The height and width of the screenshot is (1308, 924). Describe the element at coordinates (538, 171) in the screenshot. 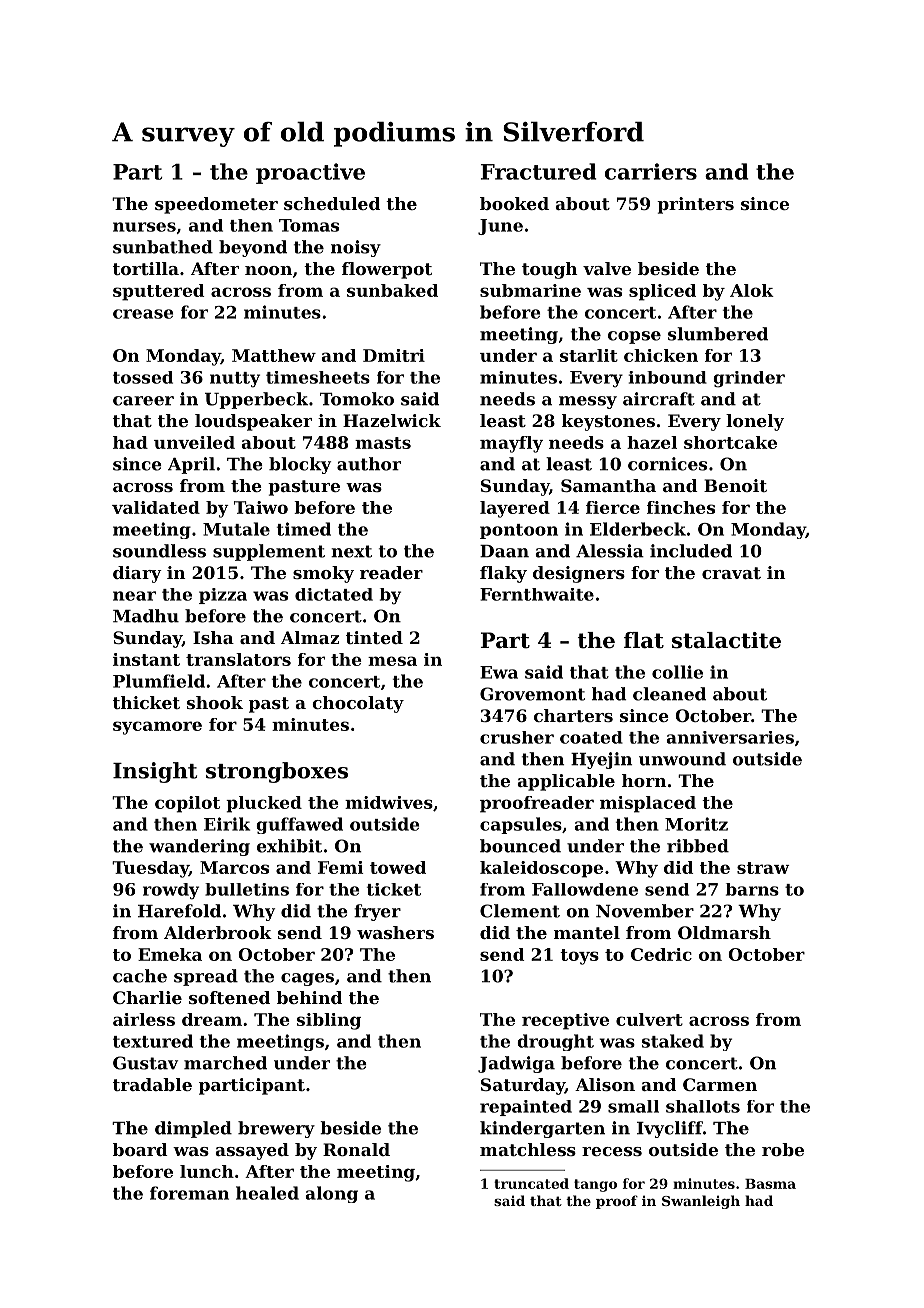

I see `Fractured` at that location.
